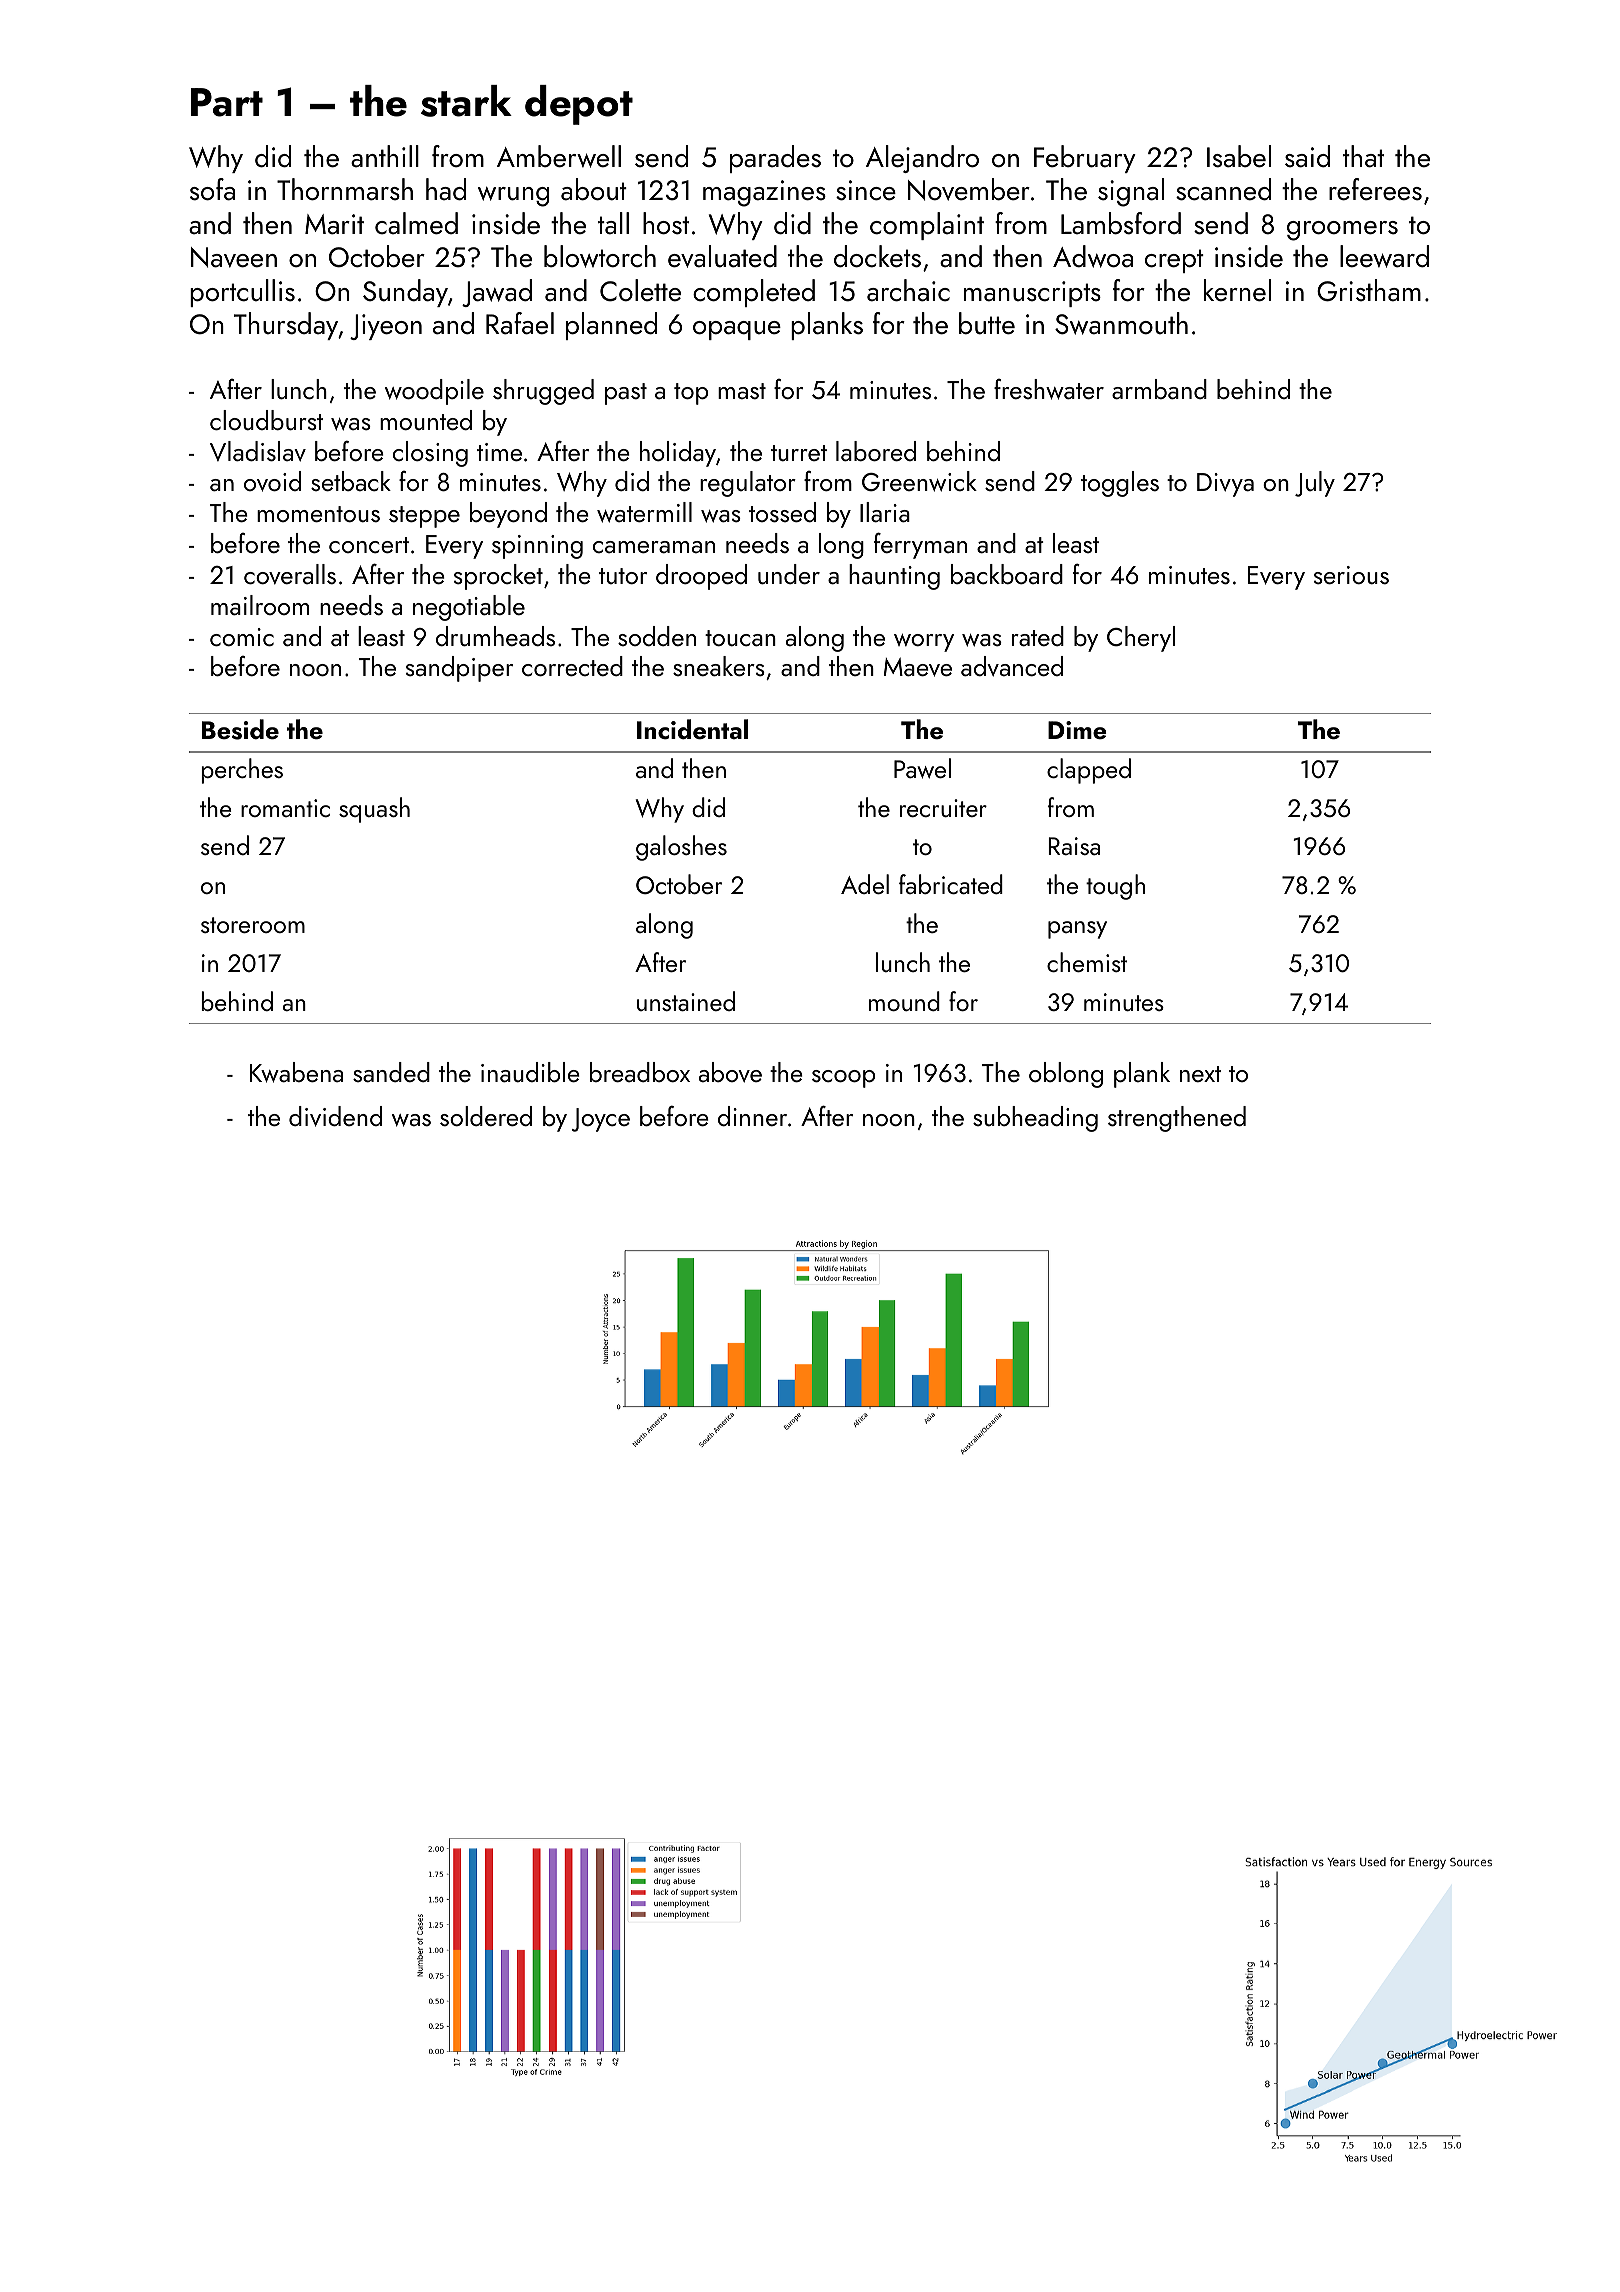  Describe the element at coordinates (318, 514) in the image. I see `momentous` at that location.
